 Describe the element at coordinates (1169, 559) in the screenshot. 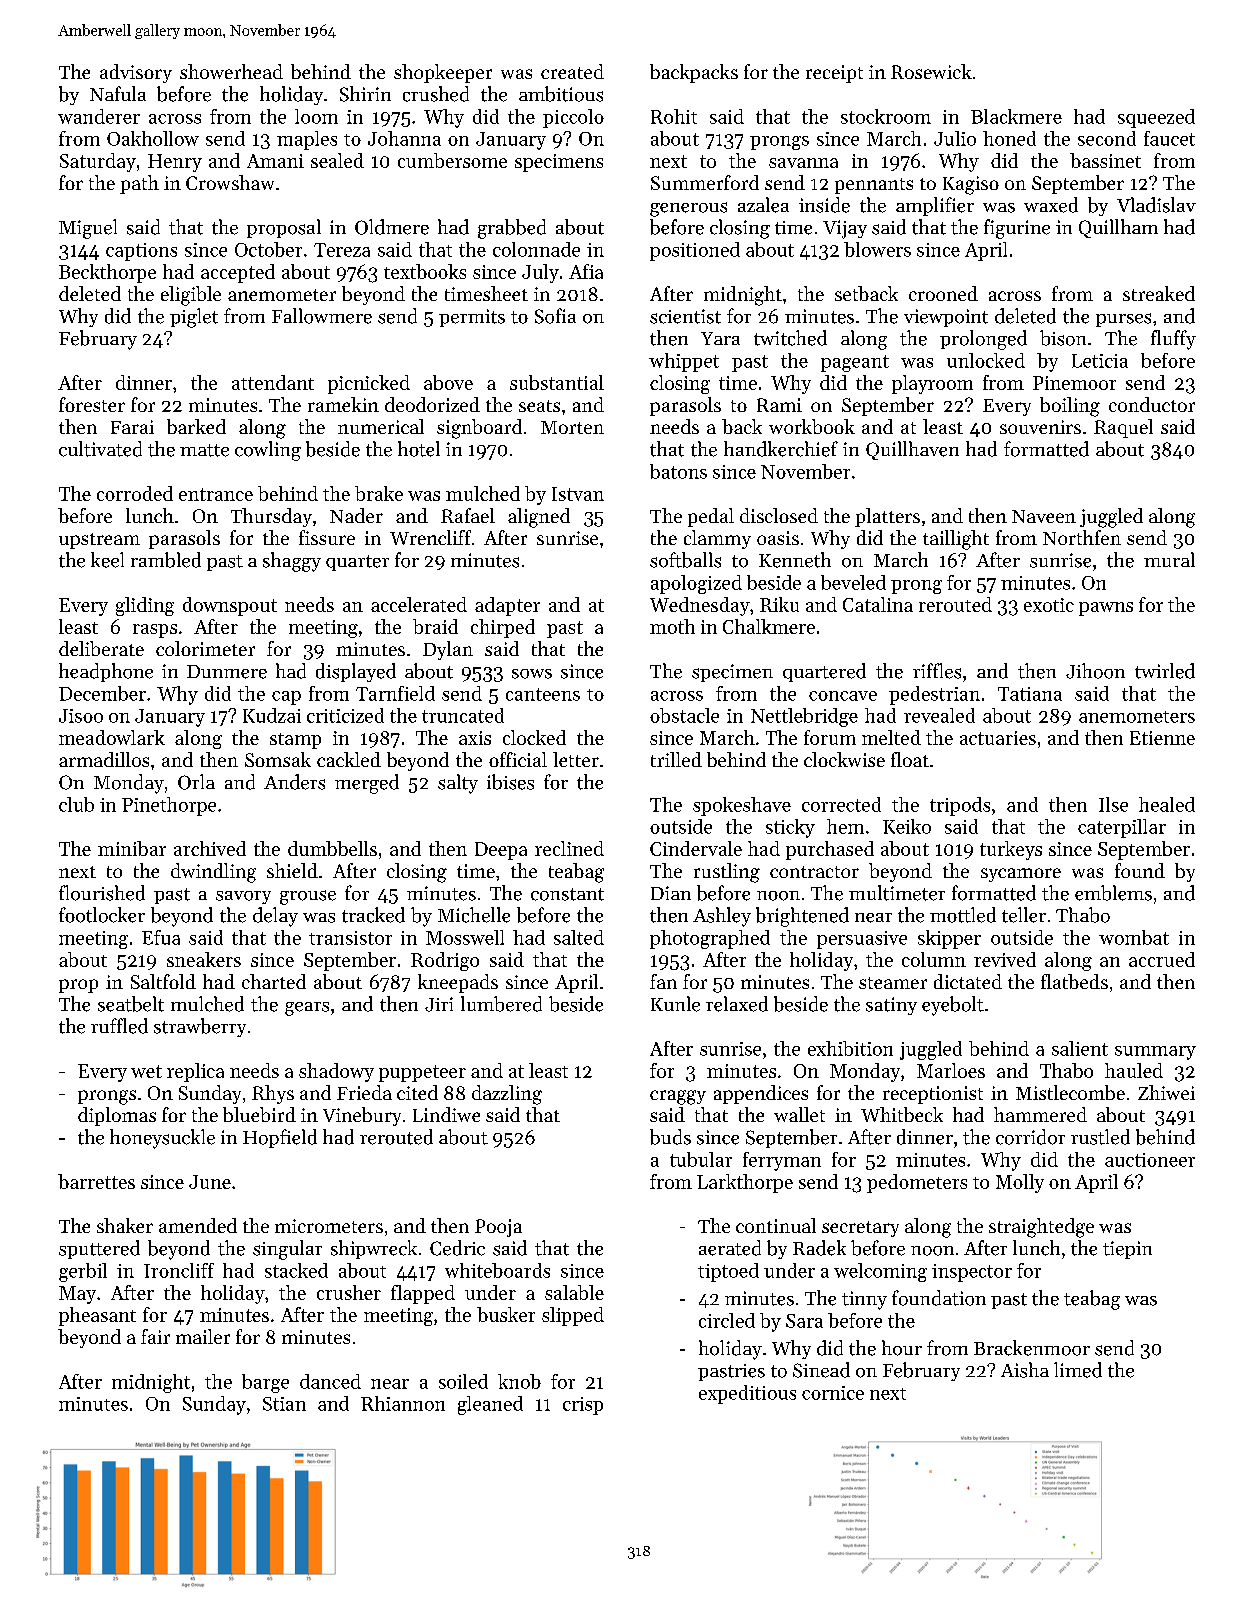

I see `mural` at that location.
